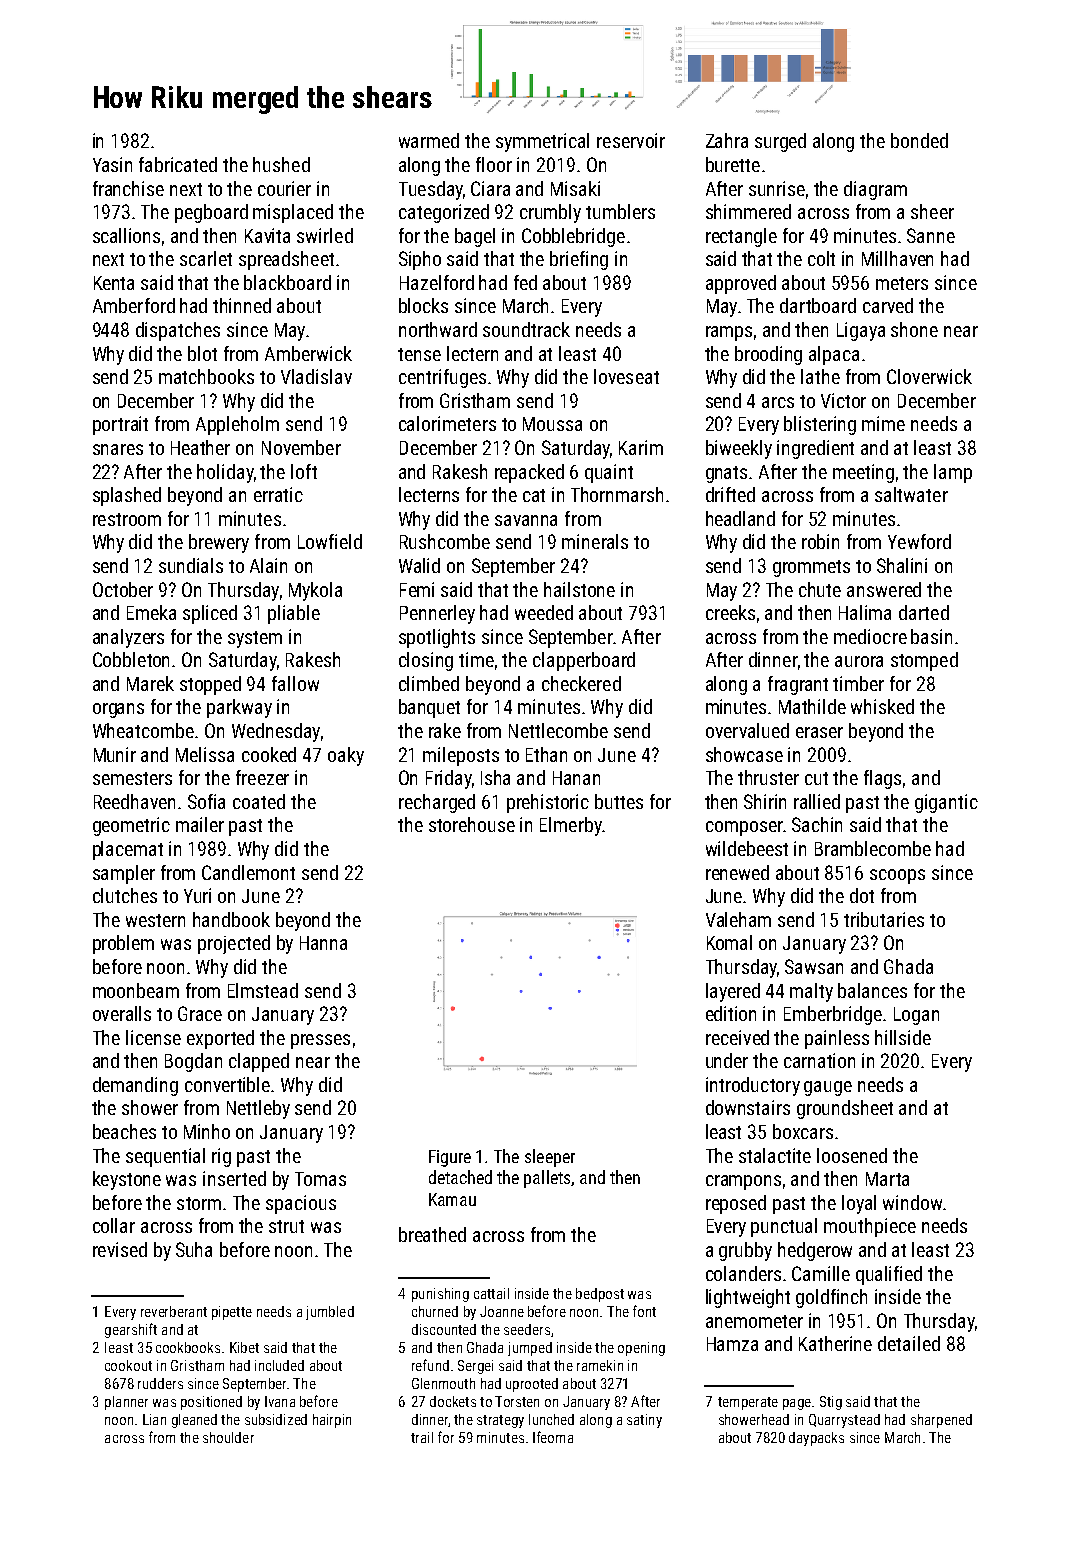 The height and width of the page is (1550, 1070). I want to click on repacked, so click(529, 473).
